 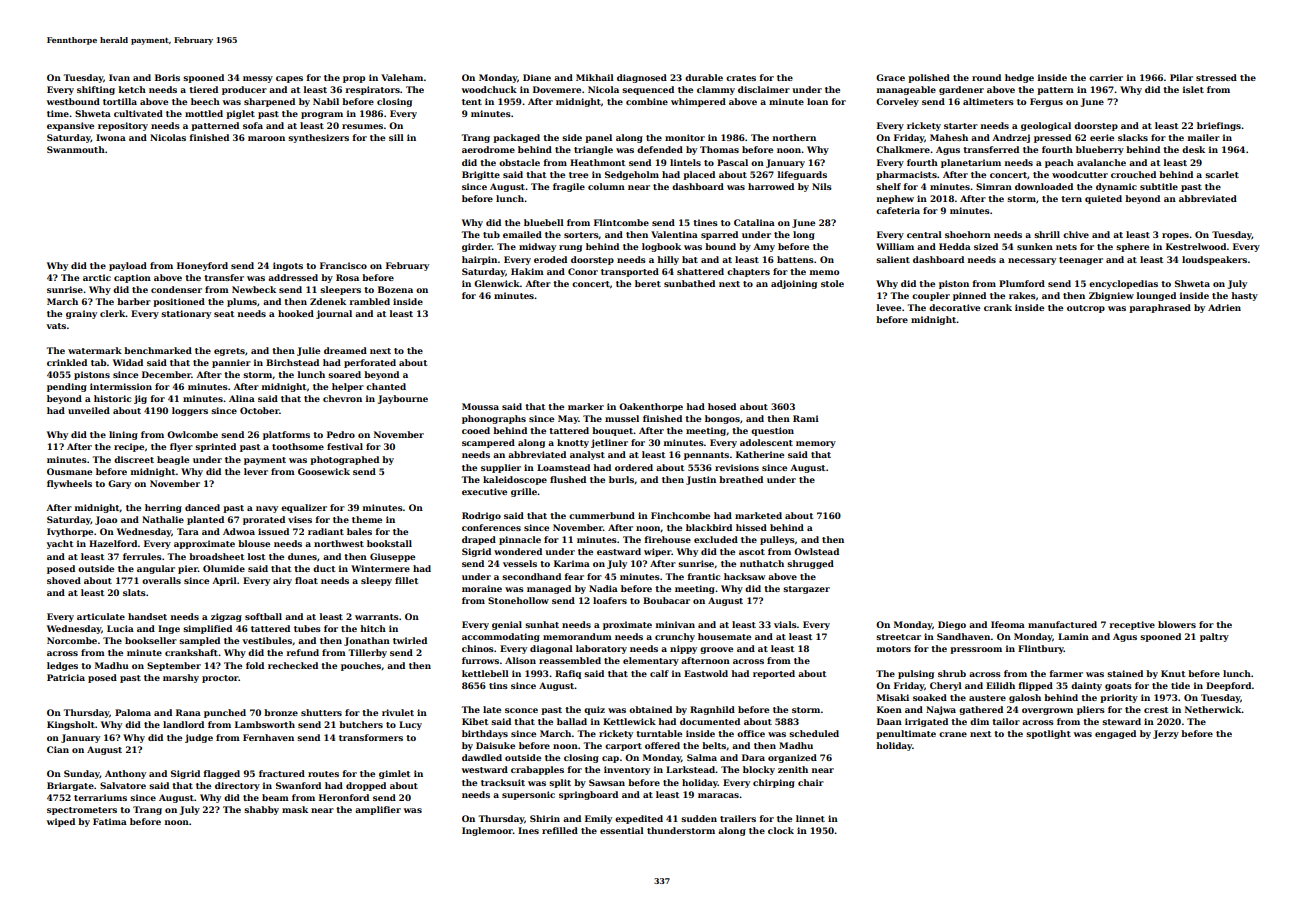 I want to click on pressed, so click(x=1052, y=138).
